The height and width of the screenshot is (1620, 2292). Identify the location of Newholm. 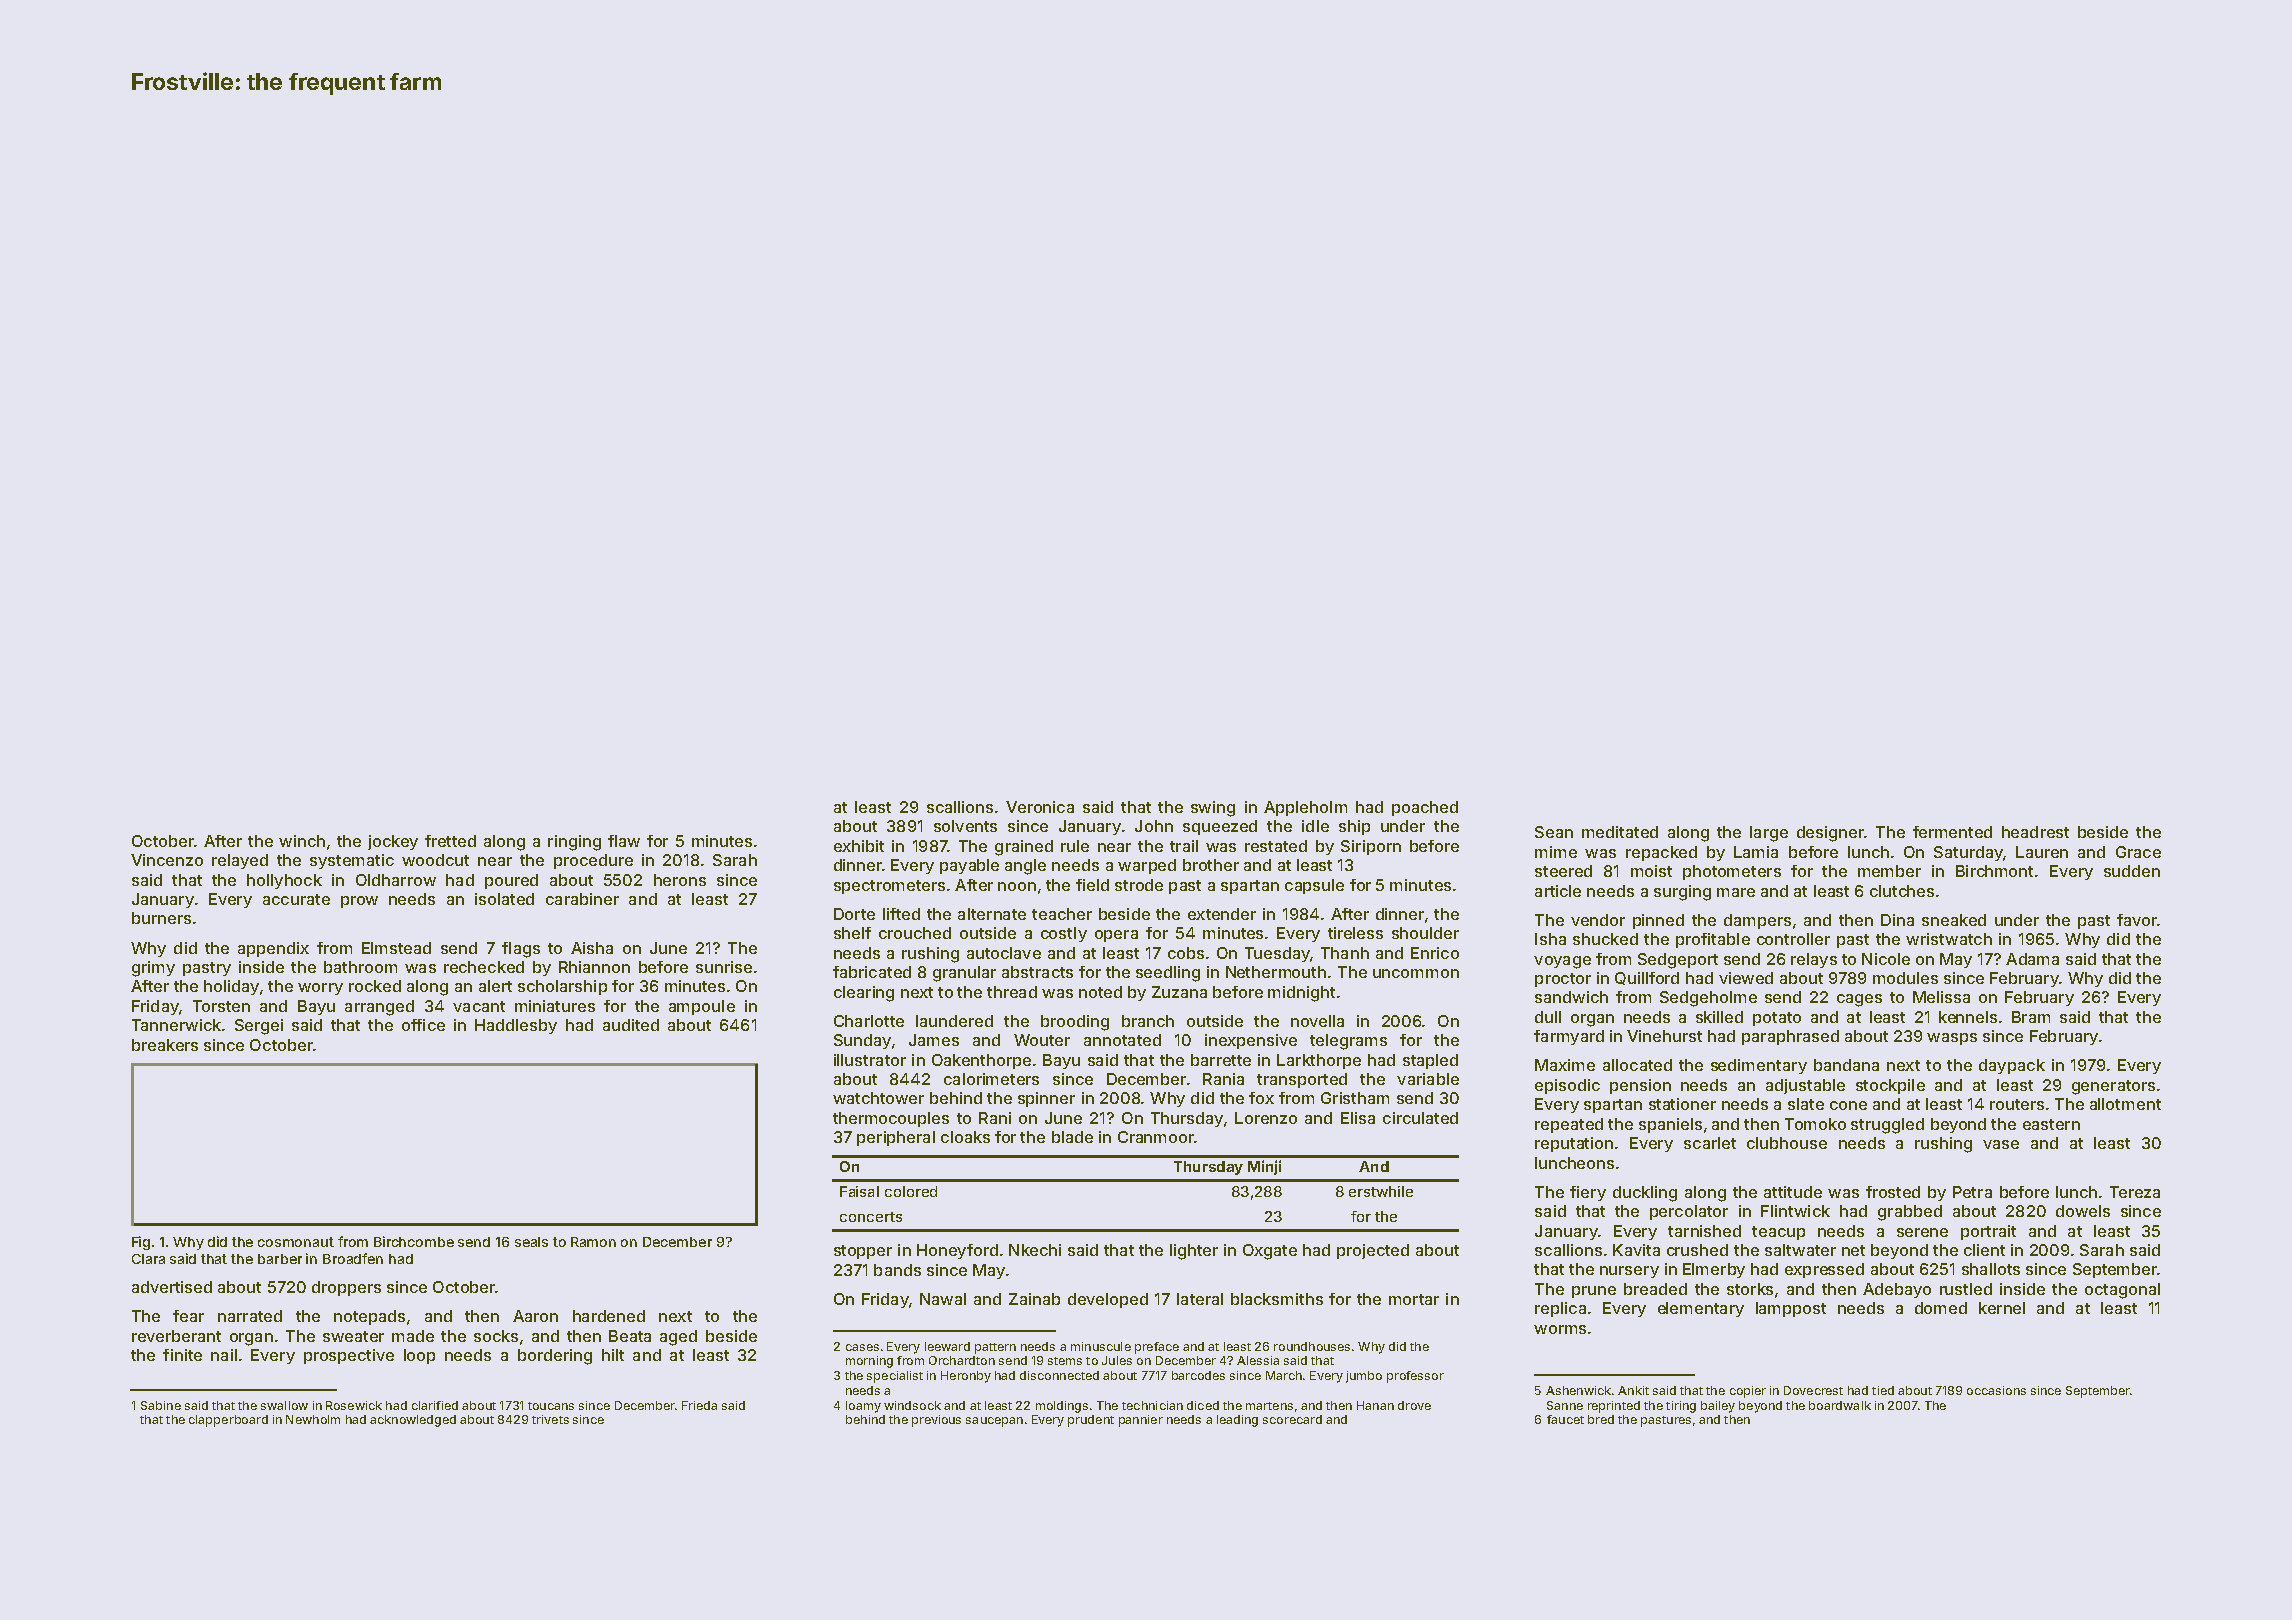
(313, 1419).
